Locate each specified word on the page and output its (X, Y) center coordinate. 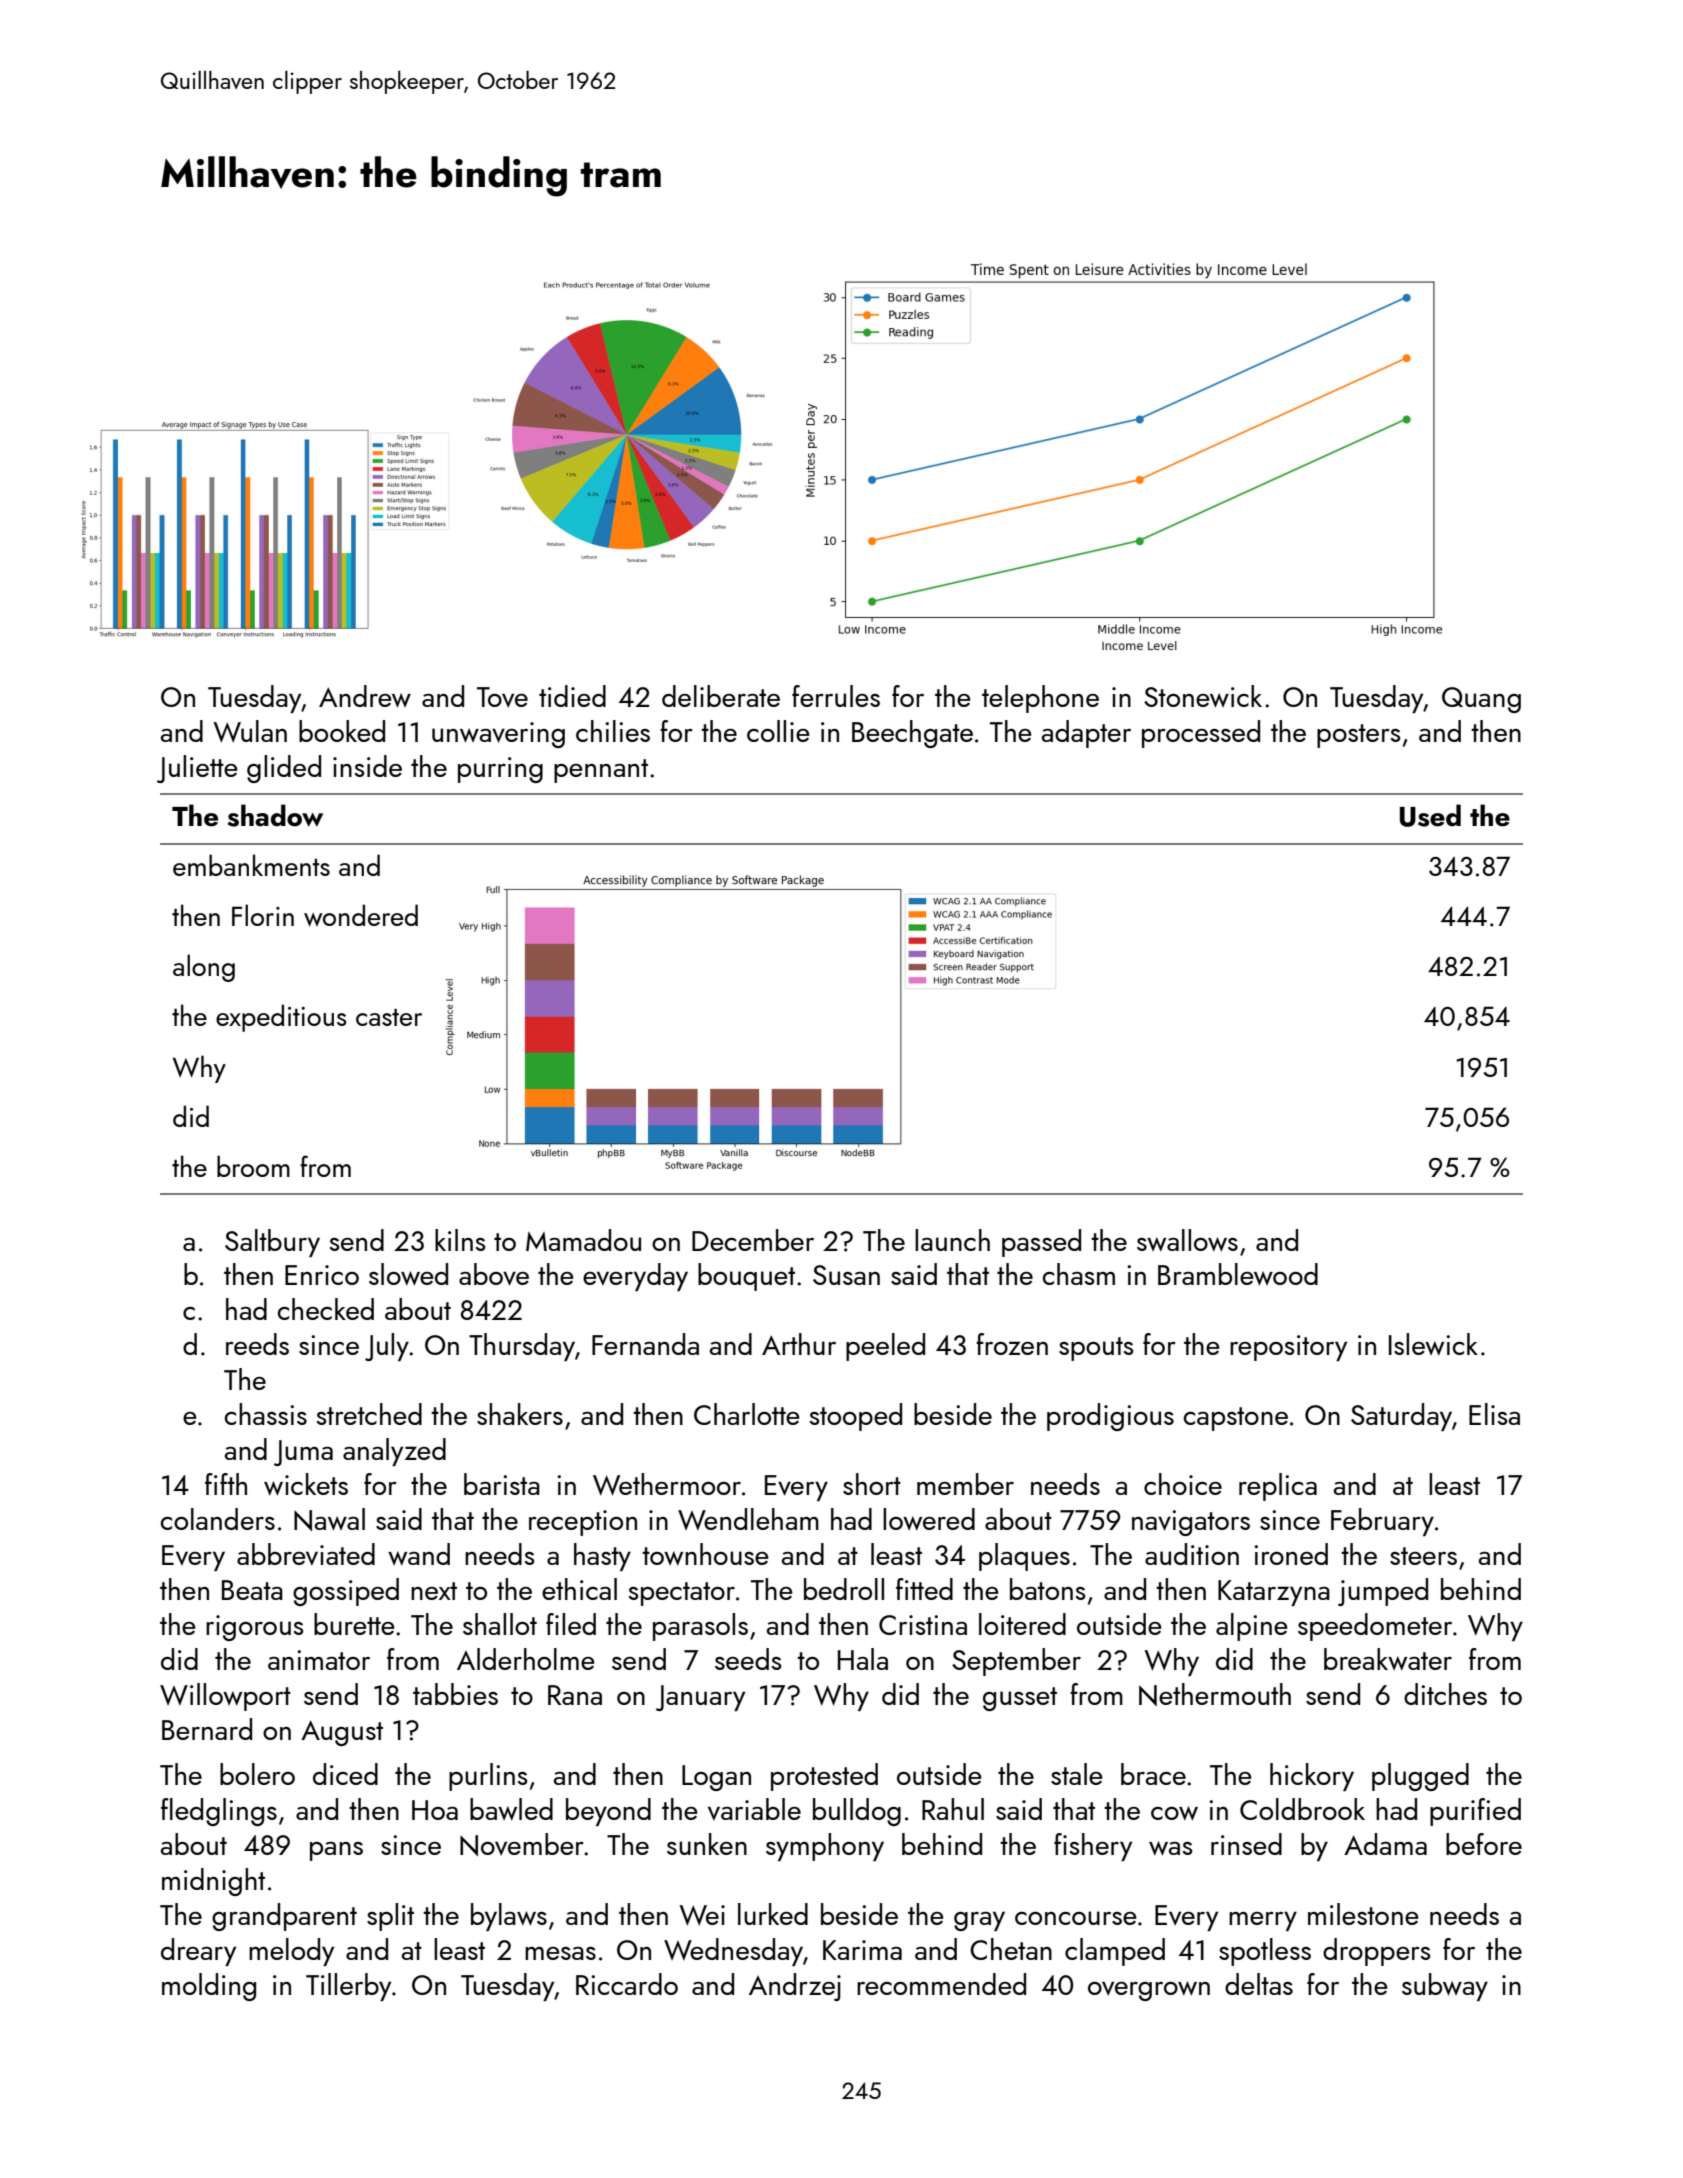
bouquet (746, 1277)
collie (778, 731)
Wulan (250, 731)
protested (824, 1777)
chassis (266, 1414)
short (872, 1484)
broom (253, 1166)
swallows (1187, 1240)
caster (389, 1017)
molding (209, 1987)
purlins (488, 1777)
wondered (361, 915)
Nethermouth (1215, 1694)
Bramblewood (1238, 1274)
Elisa (1494, 1414)
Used (1430, 815)
